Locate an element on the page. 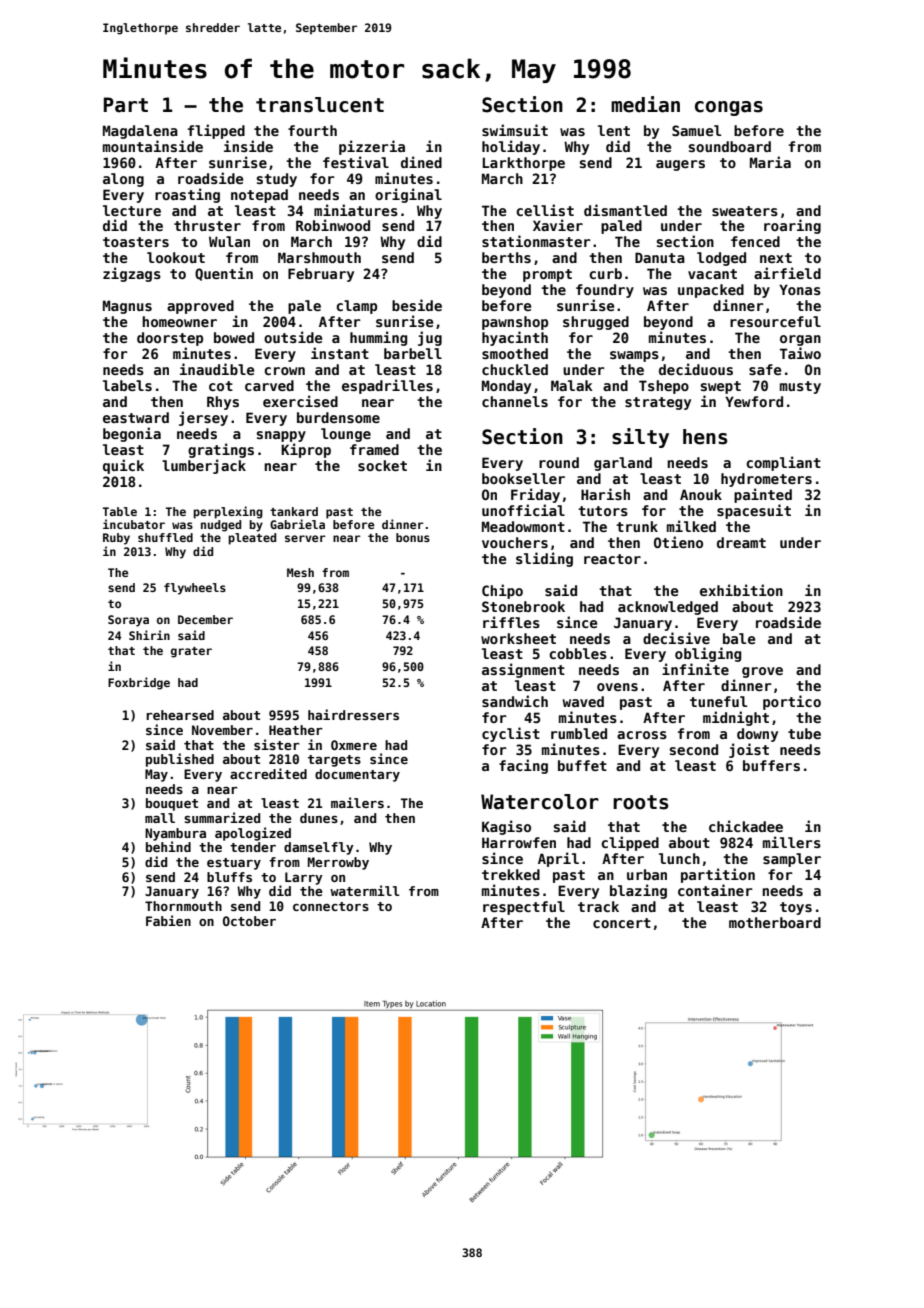 The height and width of the image is (1308, 924). millers is located at coordinates (792, 842).
